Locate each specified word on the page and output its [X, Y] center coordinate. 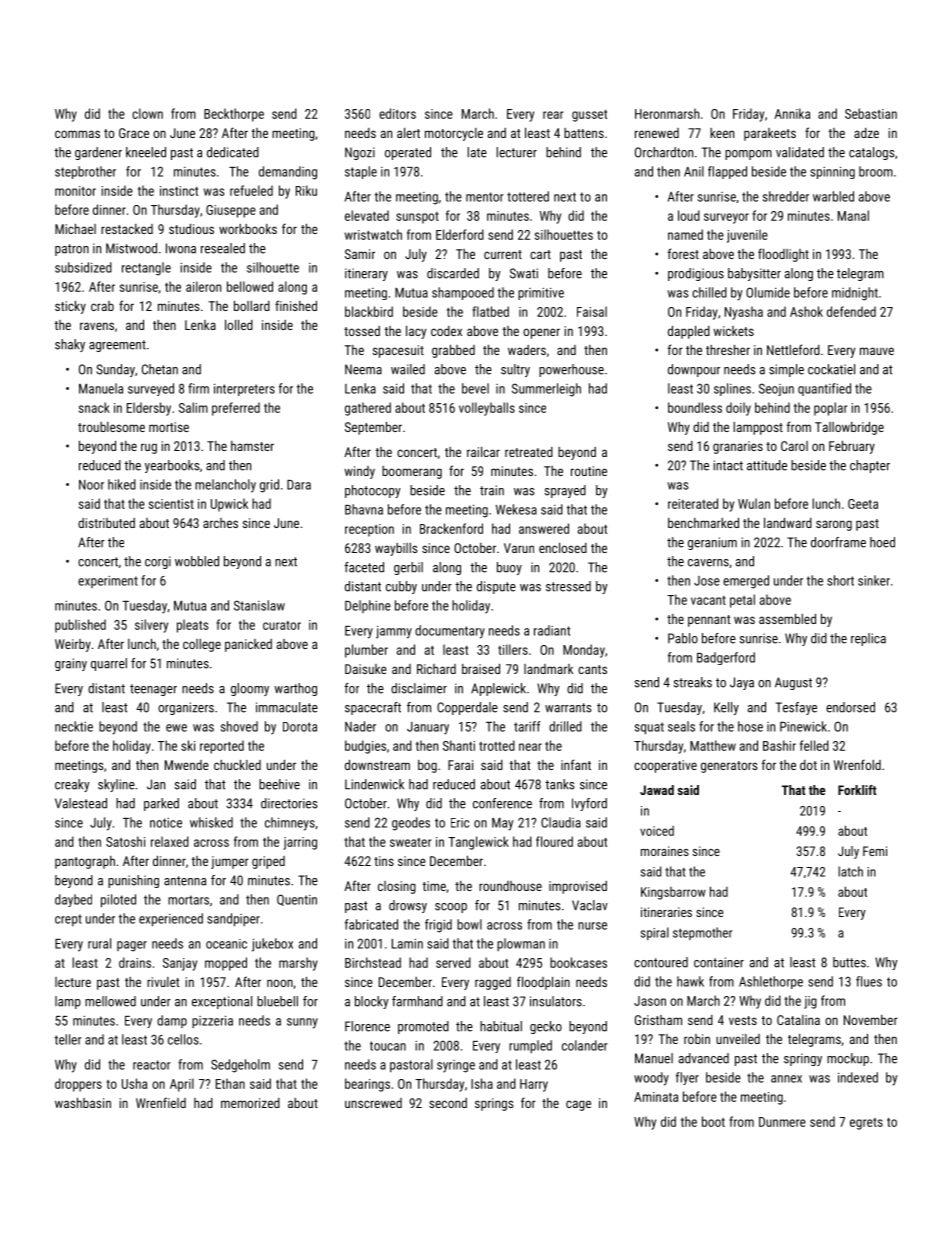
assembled [787, 619]
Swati [524, 273]
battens [584, 133]
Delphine [368, 606]
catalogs [872, 153]
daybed [73, 900]
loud [689, 215]
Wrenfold [857, 764]
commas [77, 134]
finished [296, 305]
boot [713, 1121]
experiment [108, 582]
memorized [250, 1103]
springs [494, 1104]
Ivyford [589, 804]
